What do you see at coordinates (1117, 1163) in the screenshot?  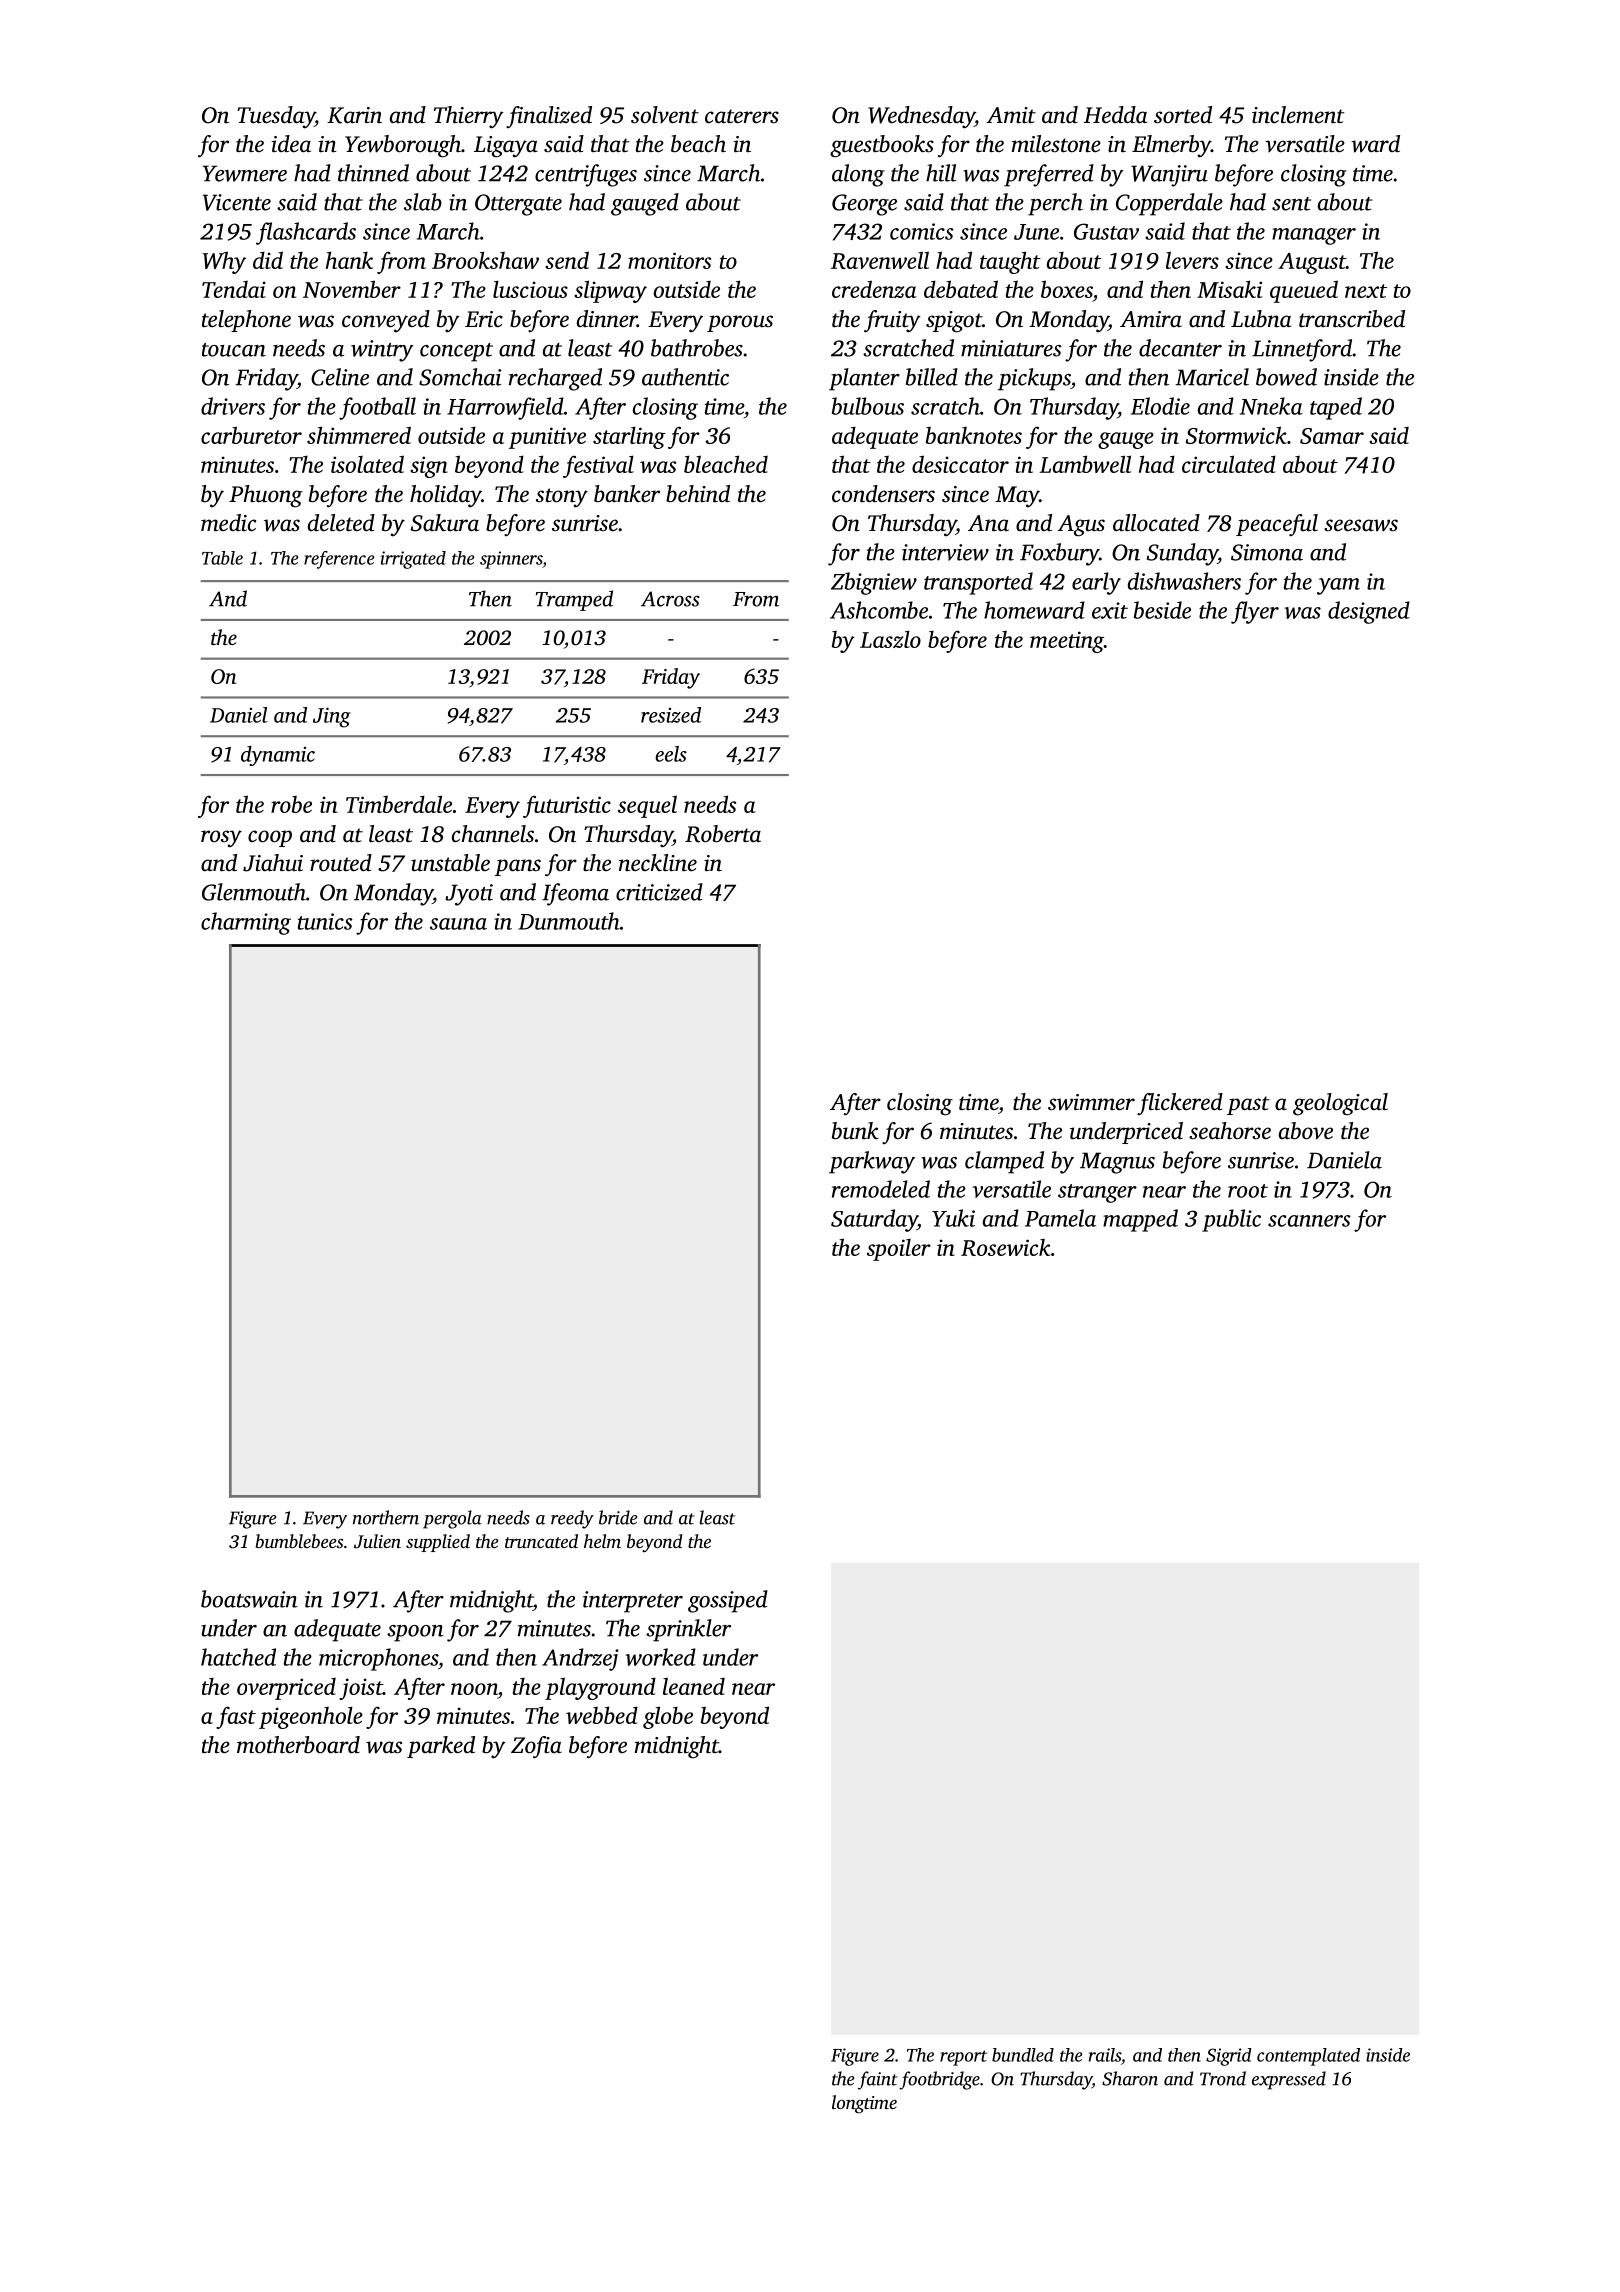 I see `Magnus` at bounding box center [1117, 1163].
